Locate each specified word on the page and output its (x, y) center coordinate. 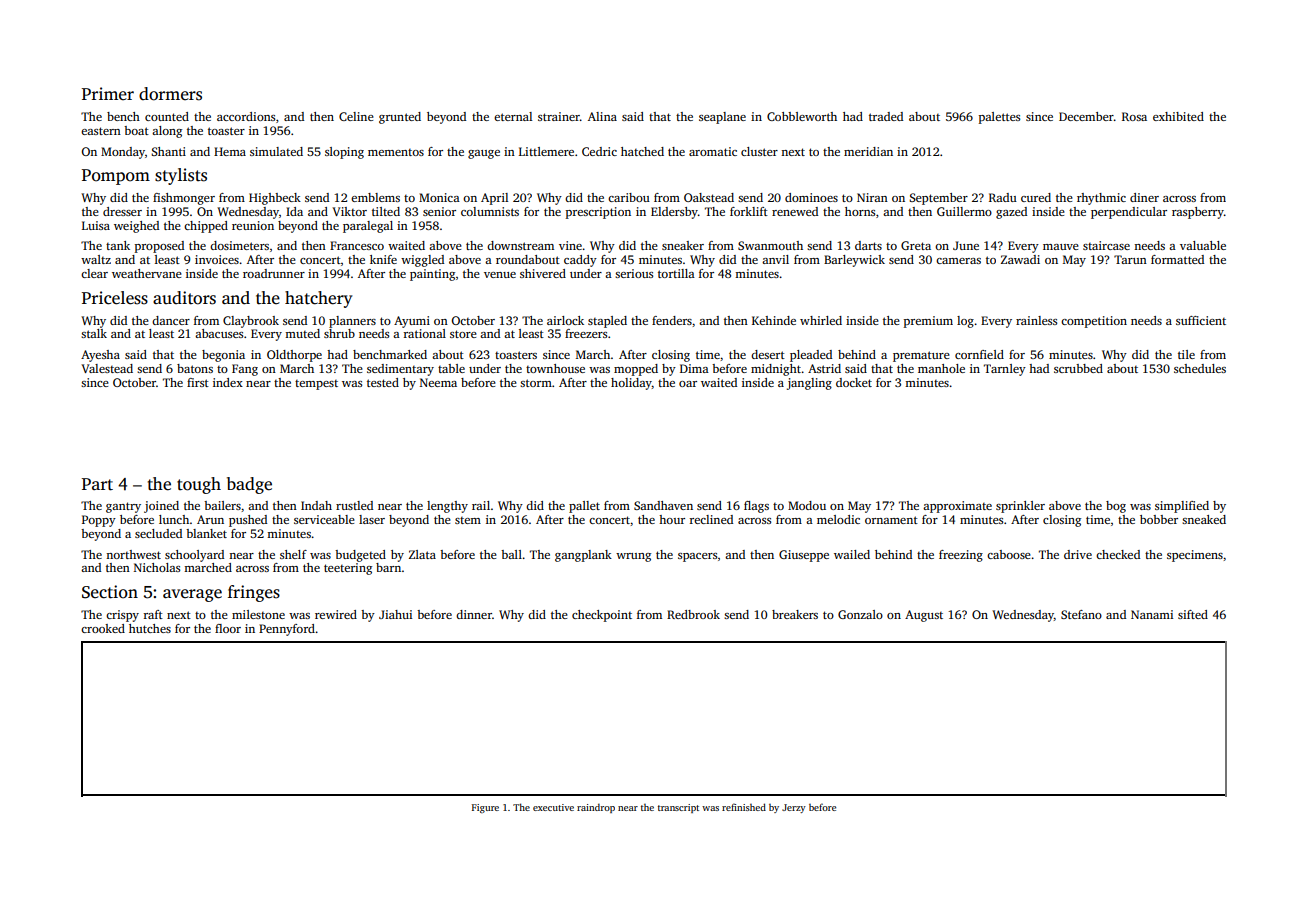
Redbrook (693, 614)
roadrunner (274, 273)
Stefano (1081, 614)
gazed (1011, 213)
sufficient (1201, 320)
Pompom (116, 177)
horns (860, 211)
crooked (103, 628)
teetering (348, 569)
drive (1078, 554)
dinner (474, 614)
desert (768, 354)
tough (199, 485)
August (924, 616)
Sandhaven (663, 505)
